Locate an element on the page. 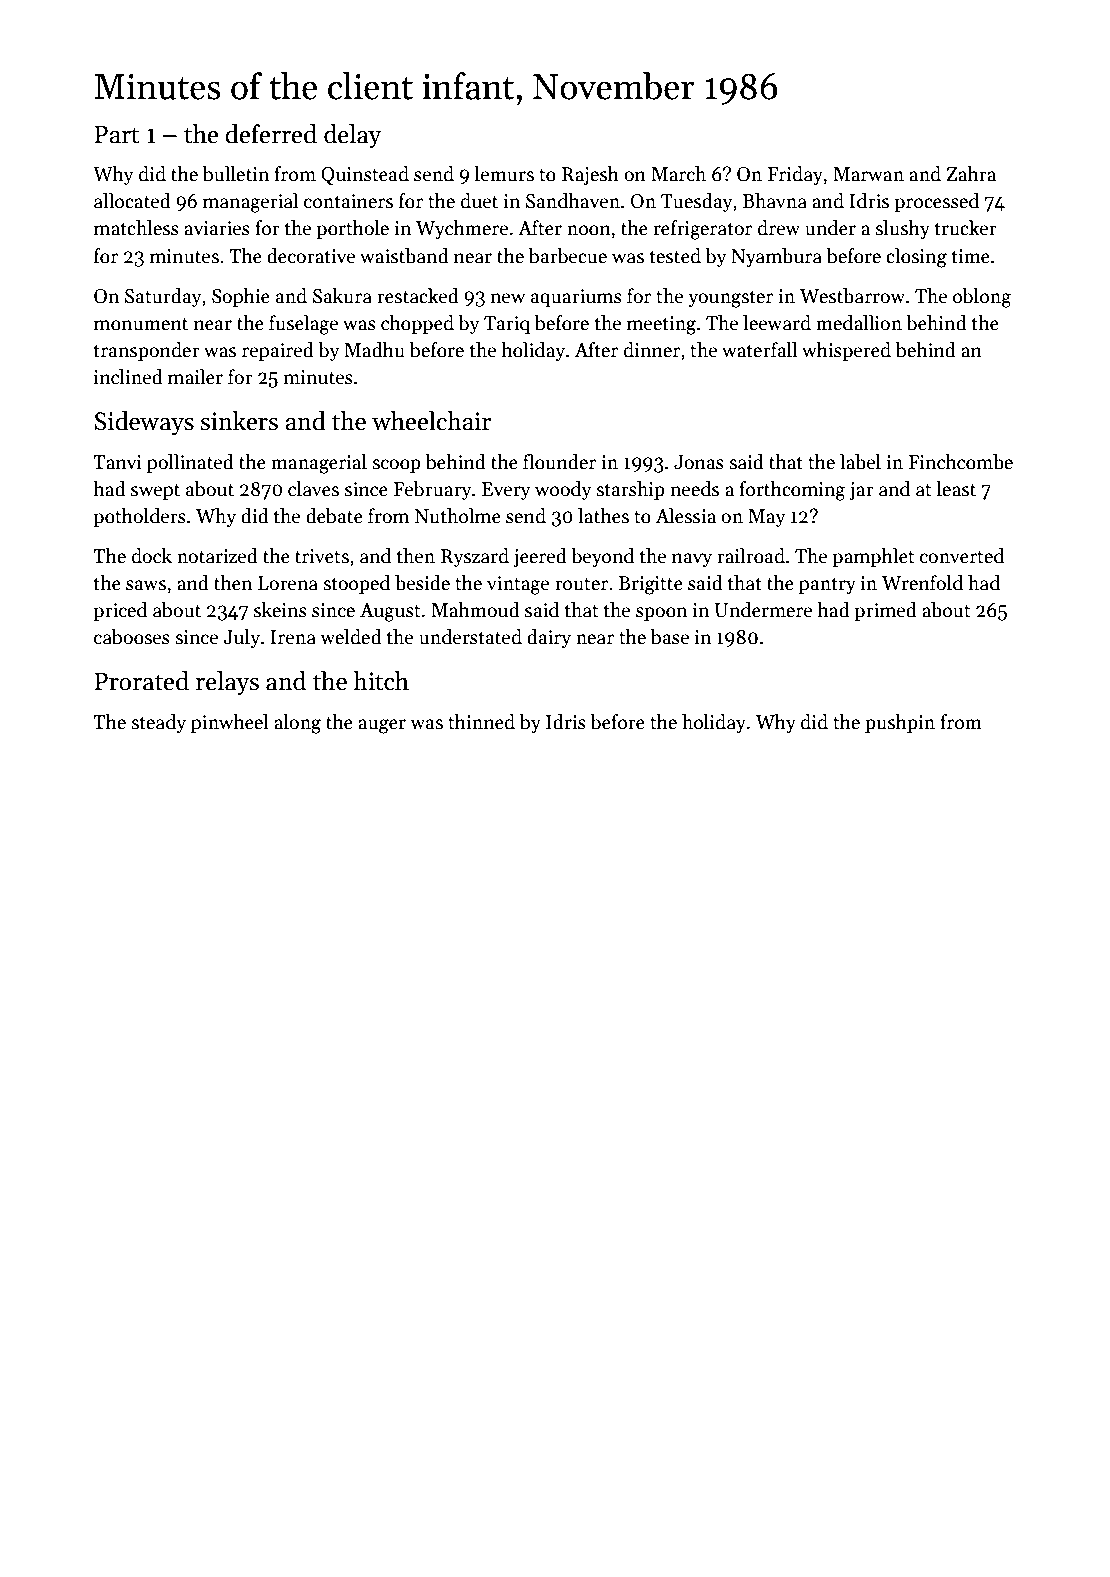 The width and height of the page is (1110, 1577). delay is located at coordinates (352, 136).
